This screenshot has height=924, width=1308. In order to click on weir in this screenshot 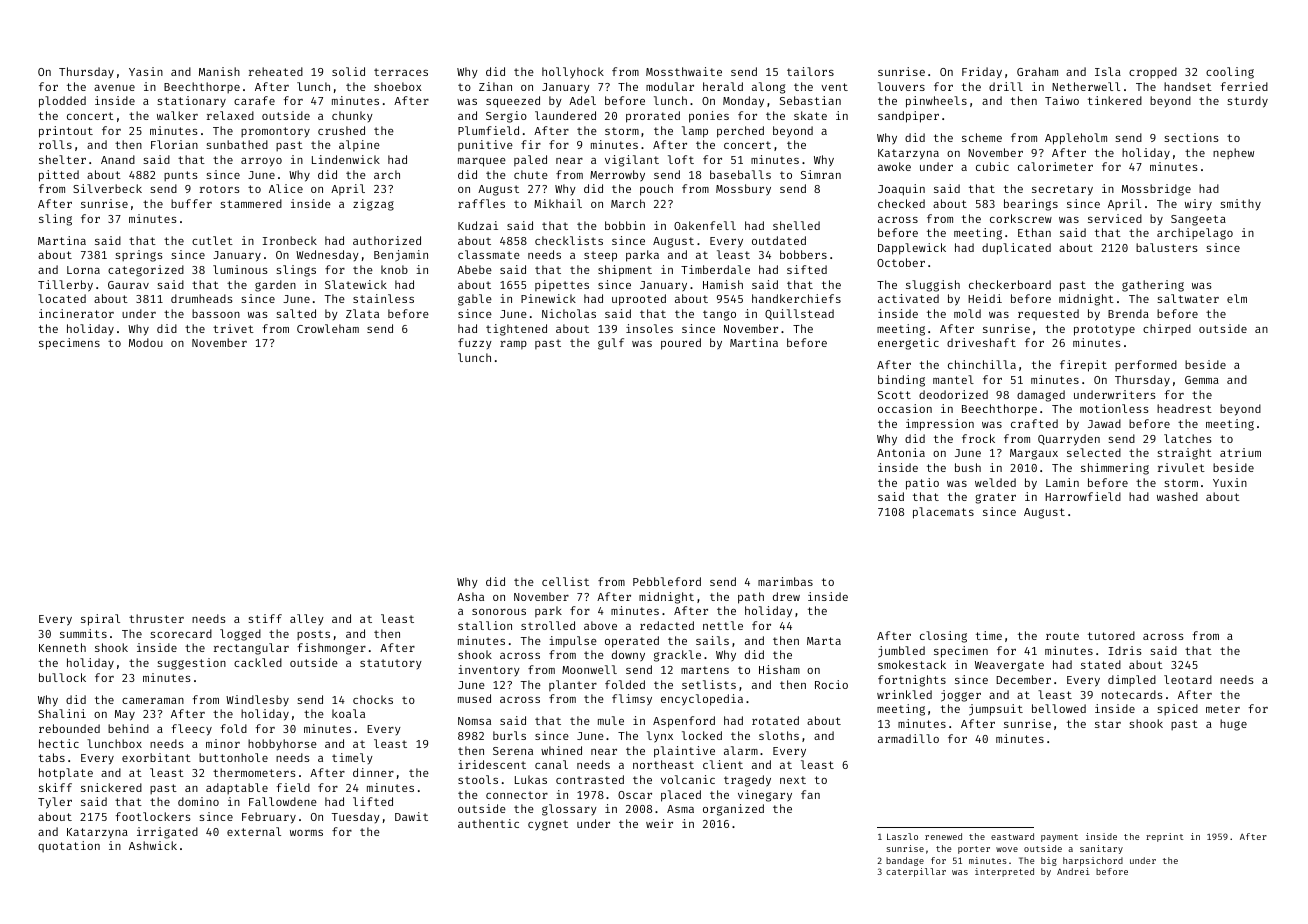, I will do `click(659, 823)`.
